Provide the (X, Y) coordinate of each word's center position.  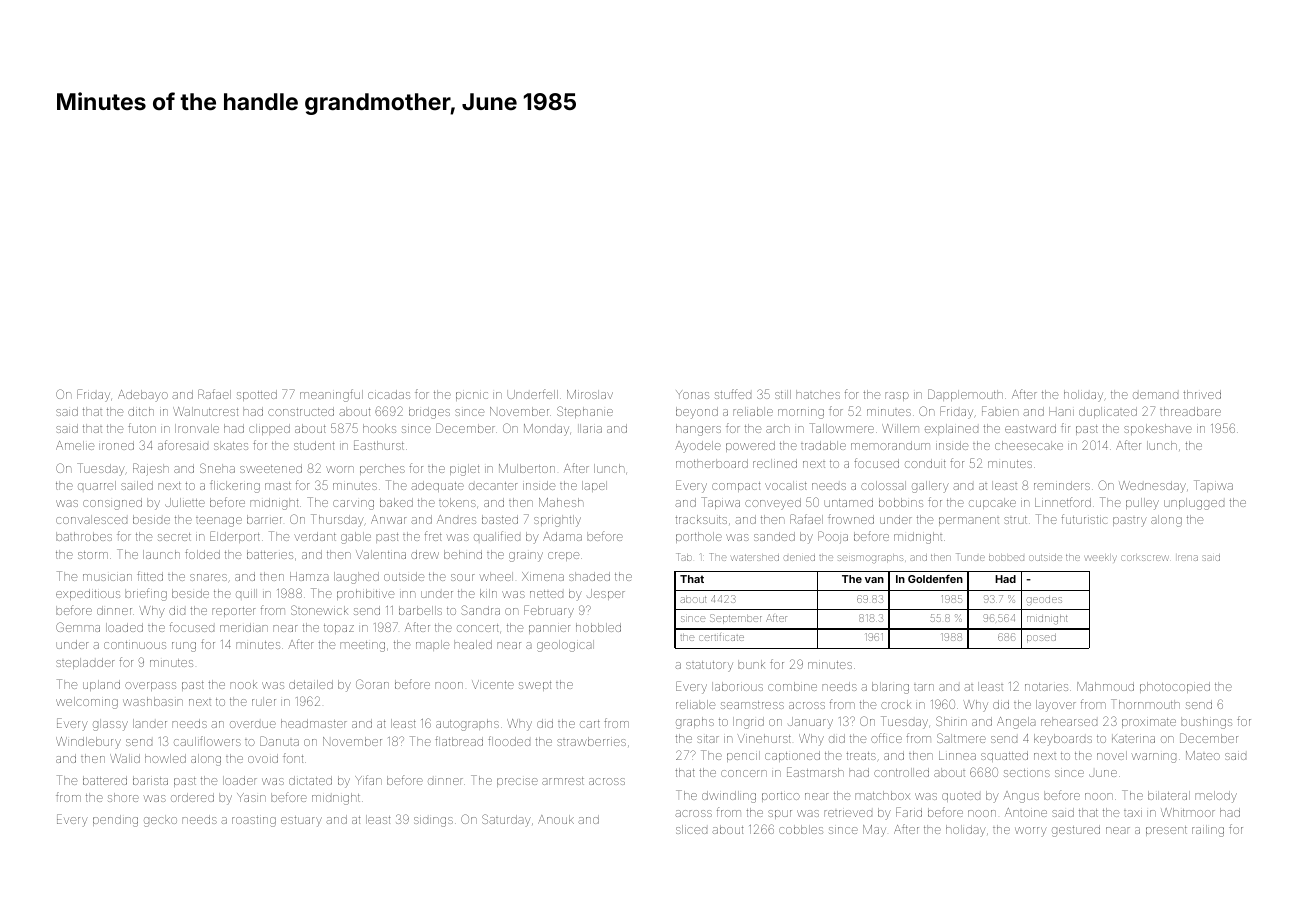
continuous (135, 645)
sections (1027, 773)
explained (951, 429)
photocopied (1175, 687)
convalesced (91, 519)
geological (565, 646)
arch (778, 428)
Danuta (279, 741)
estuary (301, 821)
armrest (563, 781)
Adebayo (143, 396)
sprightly (557, 521)
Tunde (970, 557)
